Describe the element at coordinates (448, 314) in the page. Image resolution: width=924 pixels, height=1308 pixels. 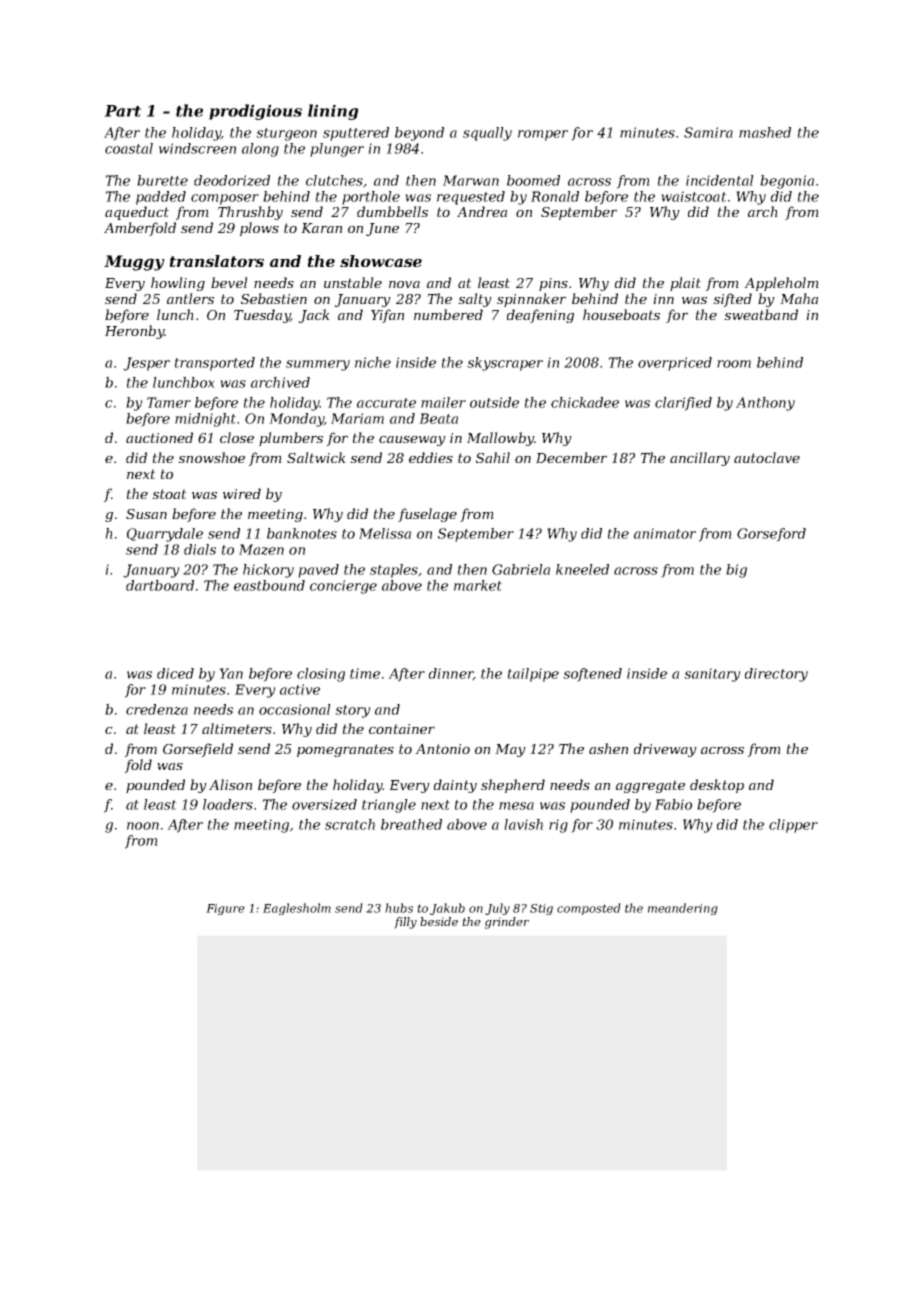
I see `numbered` at that location.
